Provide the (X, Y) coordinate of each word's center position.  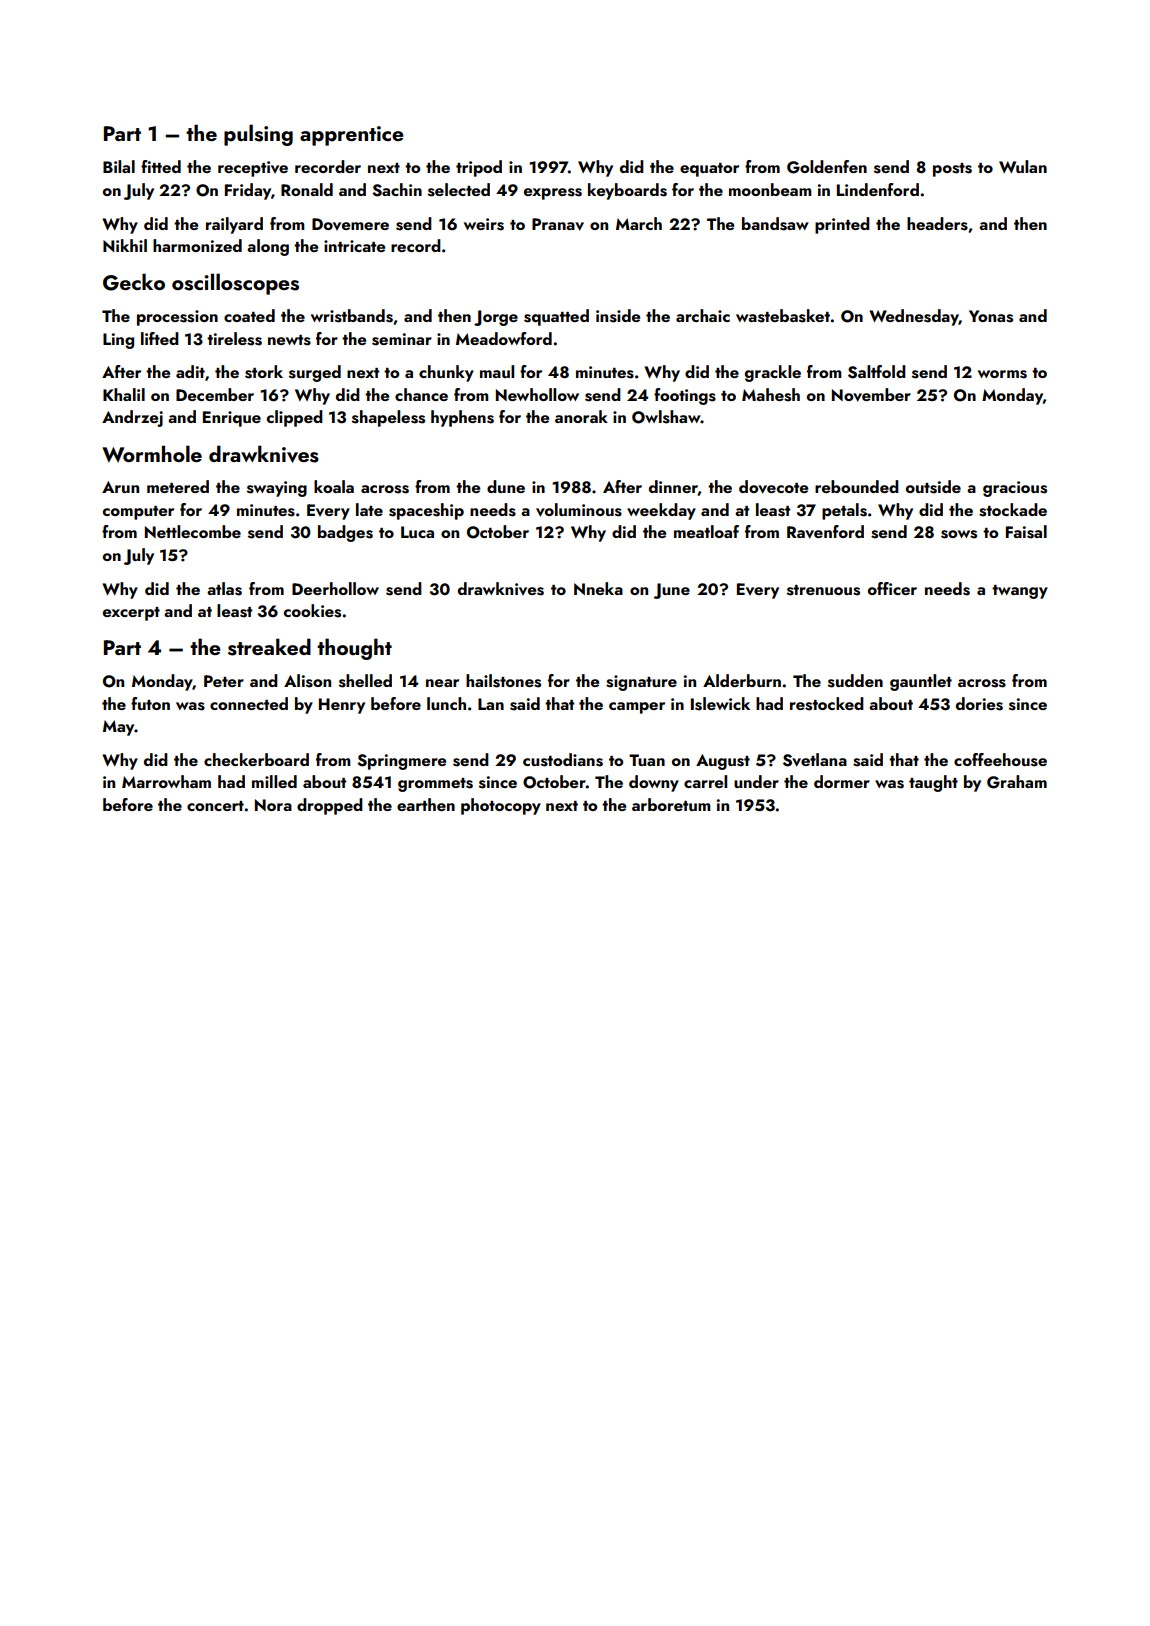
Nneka (598, 588)
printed (842, 225)
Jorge (496, 318)
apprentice (352, 136)
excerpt (131, 614)
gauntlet (921, 682)
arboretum (671, 804)
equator (709, 170)
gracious (1015, 489)
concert (215, 806)
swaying (277, 489)
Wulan (1023, 166)
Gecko (134, 282)
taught (933, 783)
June (672, 591)
